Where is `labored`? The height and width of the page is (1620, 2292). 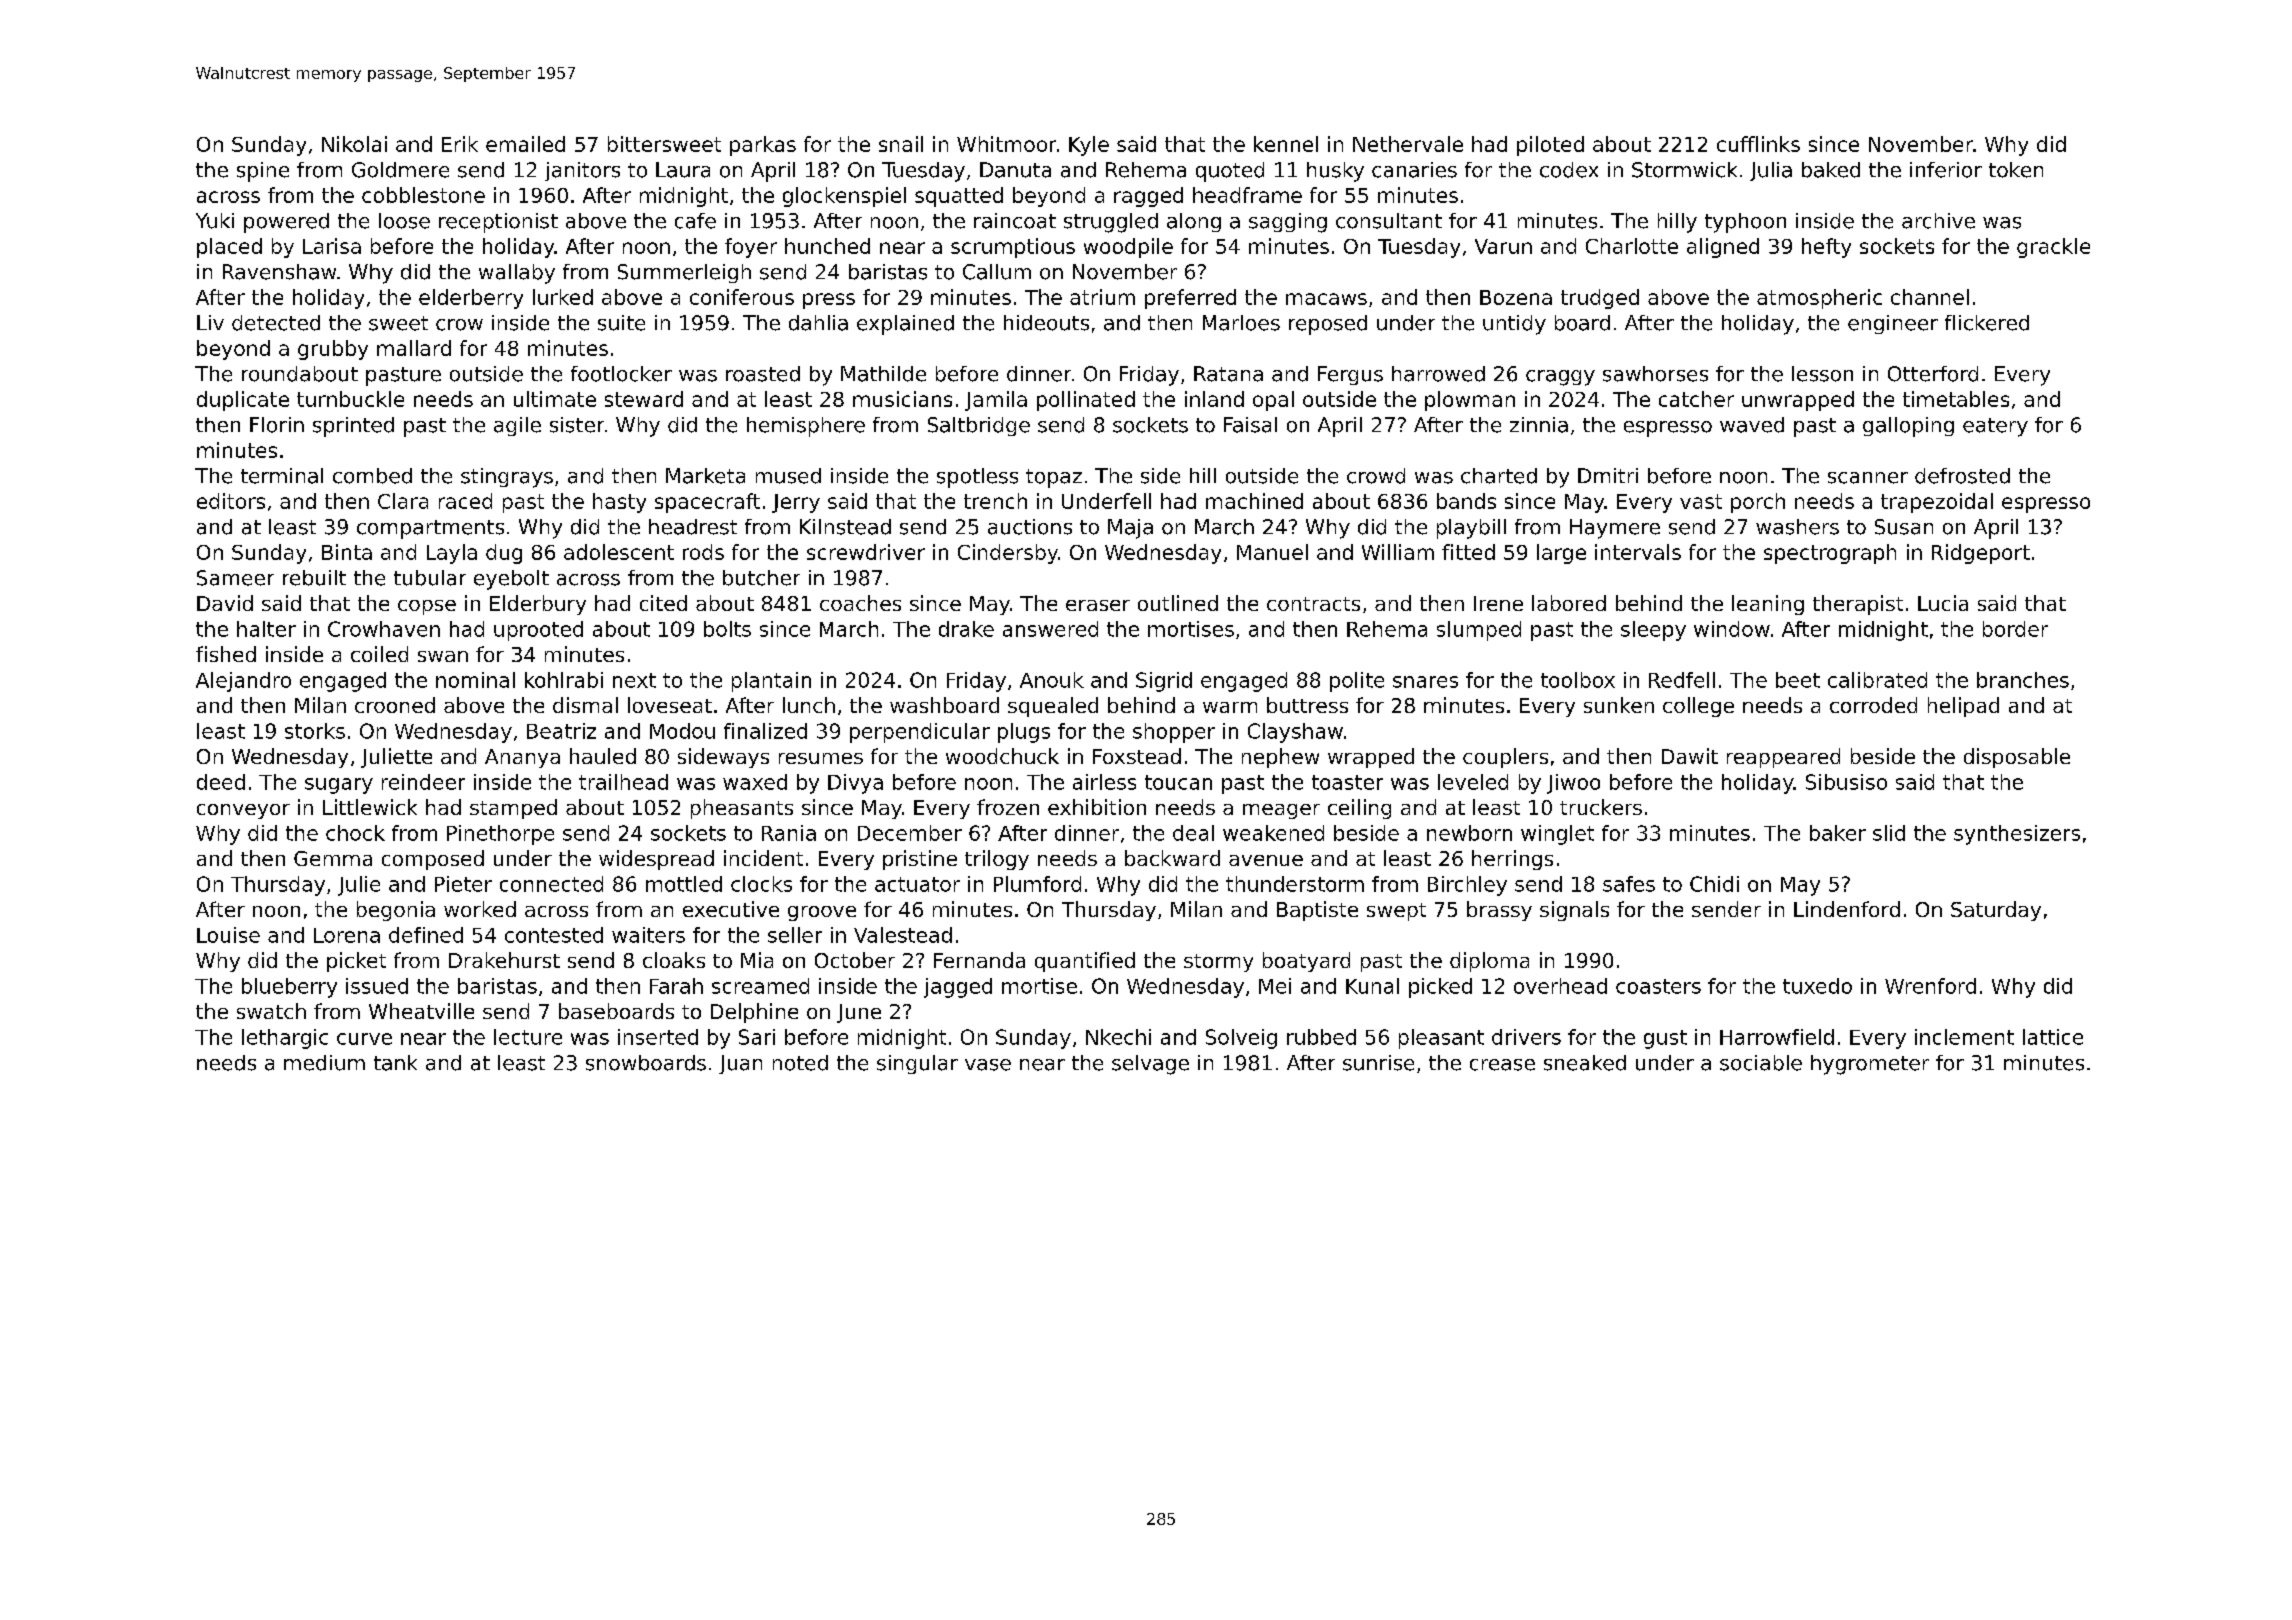 labored is located at coordinates (1569, 603).
